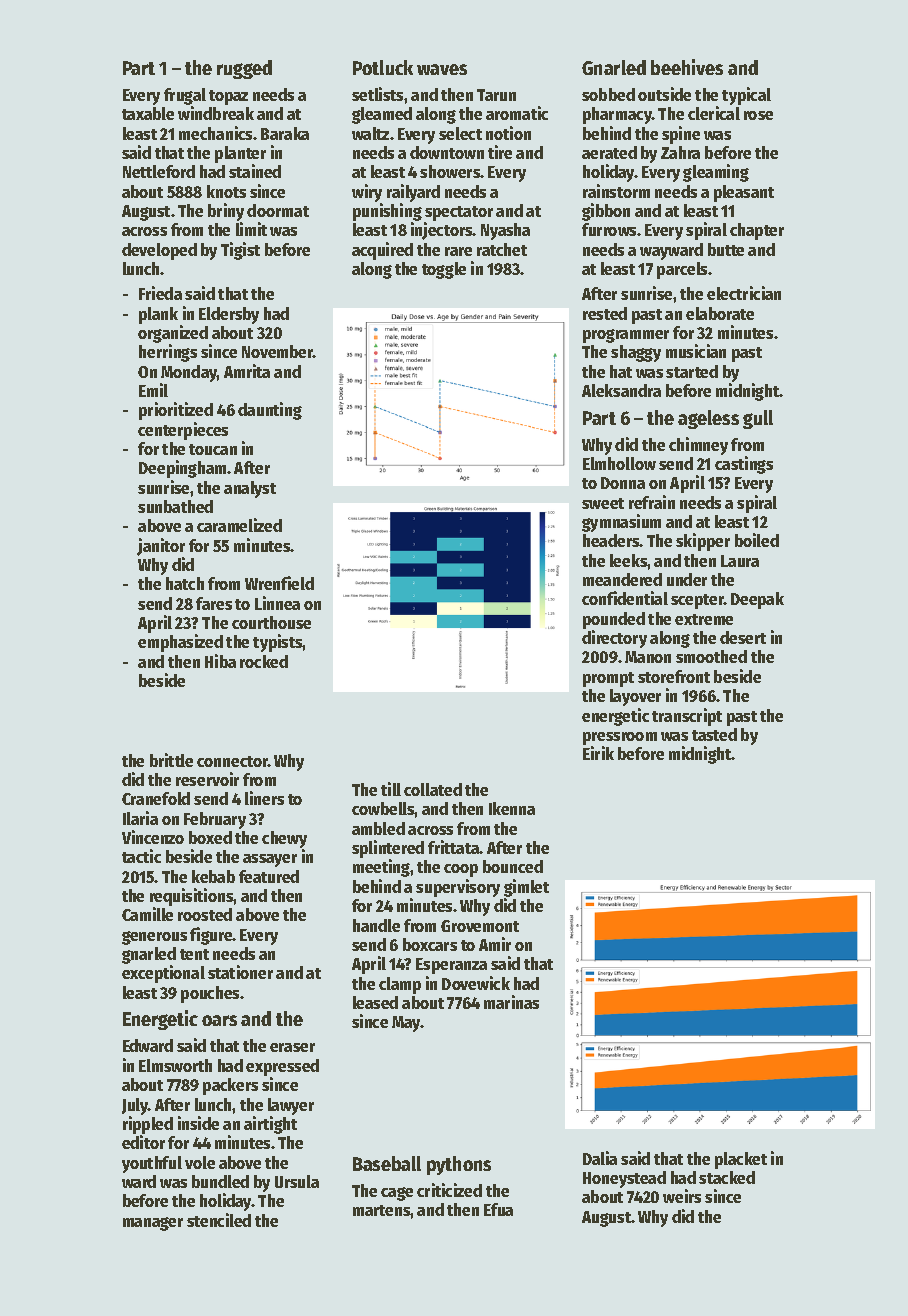 The width and height of the screenshot is (908, 1316). What do you see at coordinates (757, 231) in the screenshot?
I see `chapter` at bounding box center [757, 231].
